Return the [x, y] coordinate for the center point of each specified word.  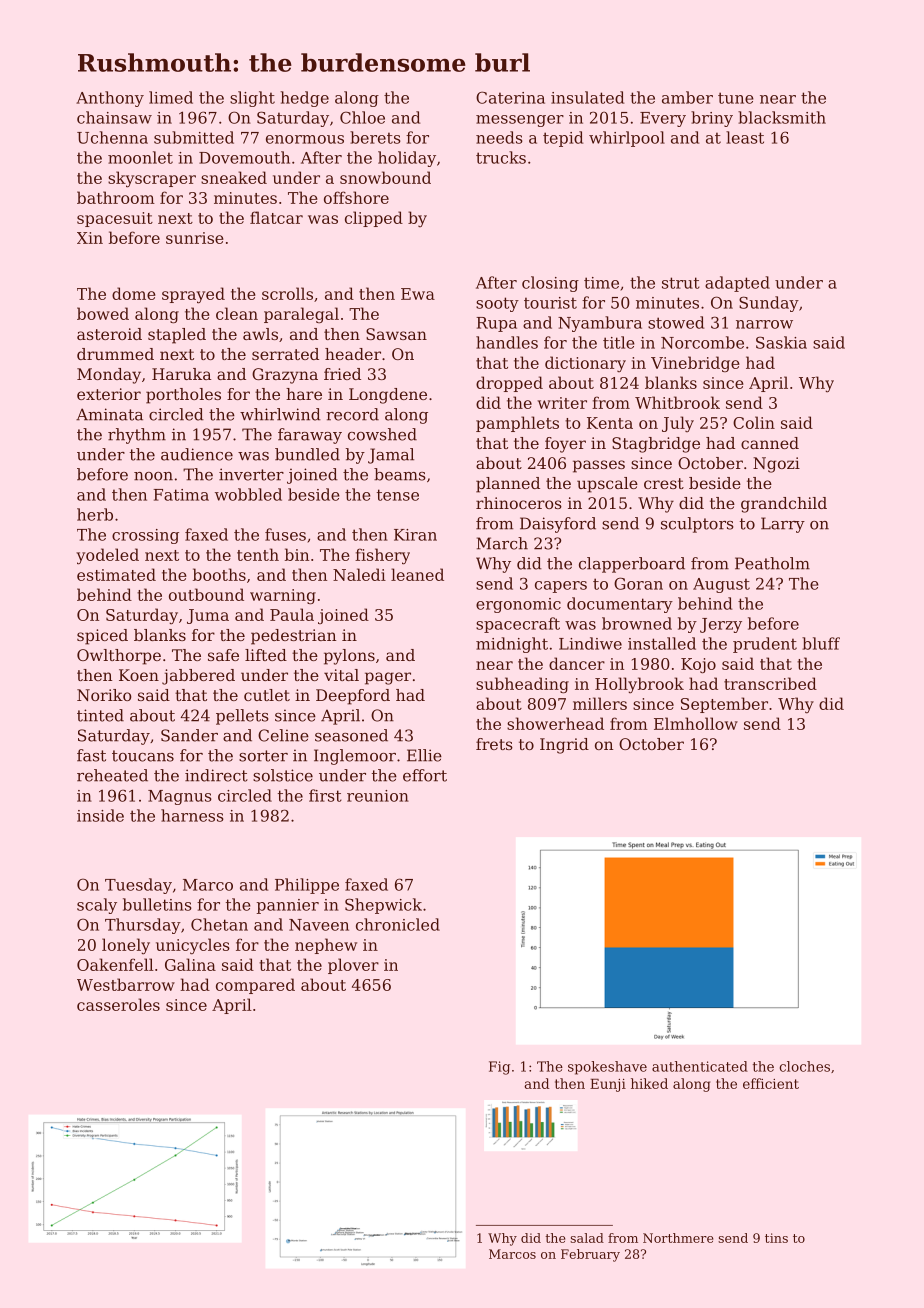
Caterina [510, 97]
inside [100, 815]
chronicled [398, 924]
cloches [805, 1066]
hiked [649, 1083]
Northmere [678, 1238]
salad [587, 1238]
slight [252, 99]
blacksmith [782, 117]
